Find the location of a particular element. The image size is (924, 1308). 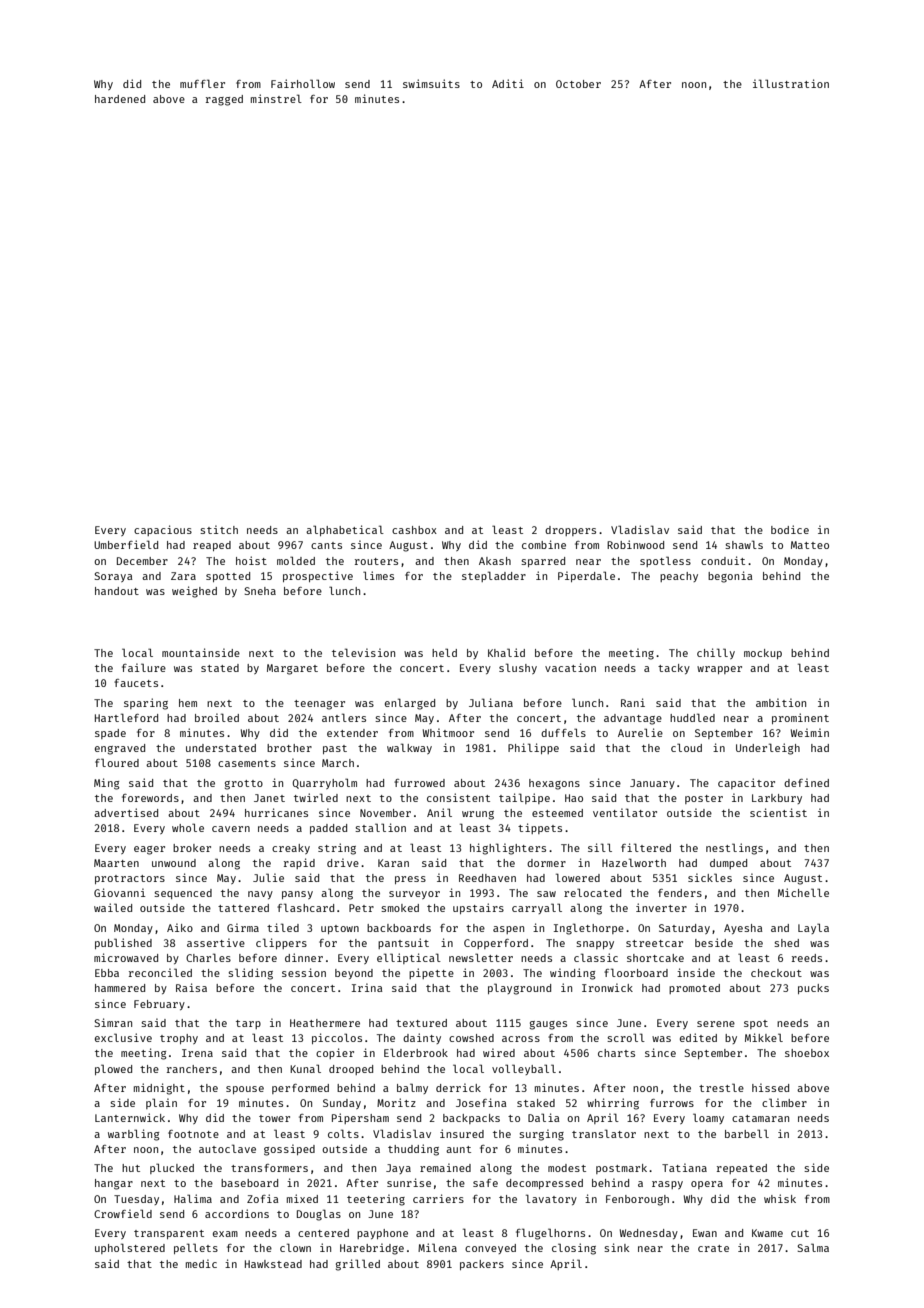

medic is located at coordinates (201, 1263).
